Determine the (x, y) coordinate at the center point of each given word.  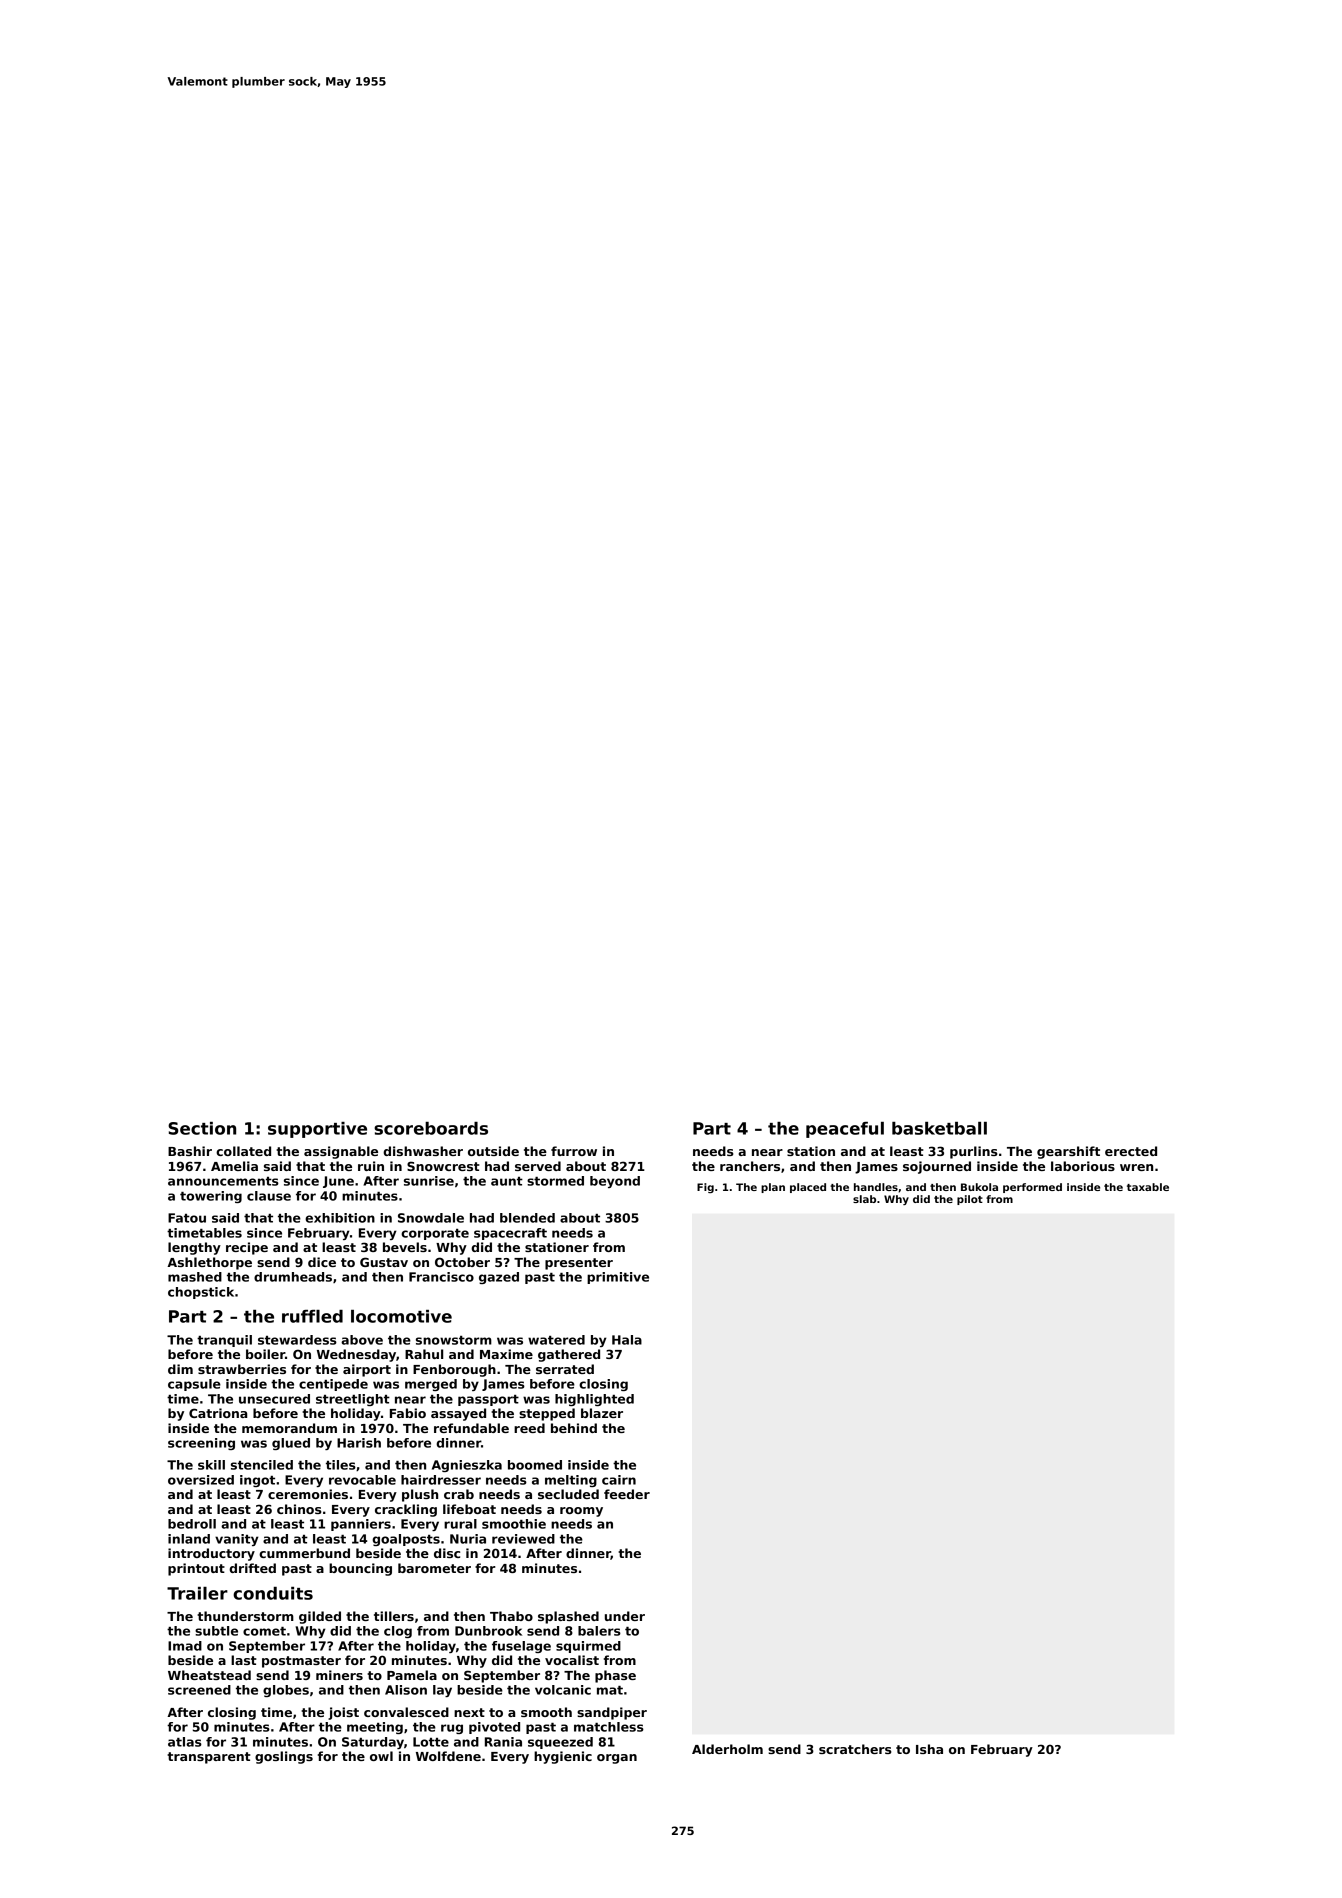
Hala (627, 1340)
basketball (939, 1128)
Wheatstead (209, 1675)
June (338, 1182)
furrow (574, 1151)
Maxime (506, 1354)
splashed (568, 1617)
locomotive (401, 1316)
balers (599, 1631)
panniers (361, 1525)
